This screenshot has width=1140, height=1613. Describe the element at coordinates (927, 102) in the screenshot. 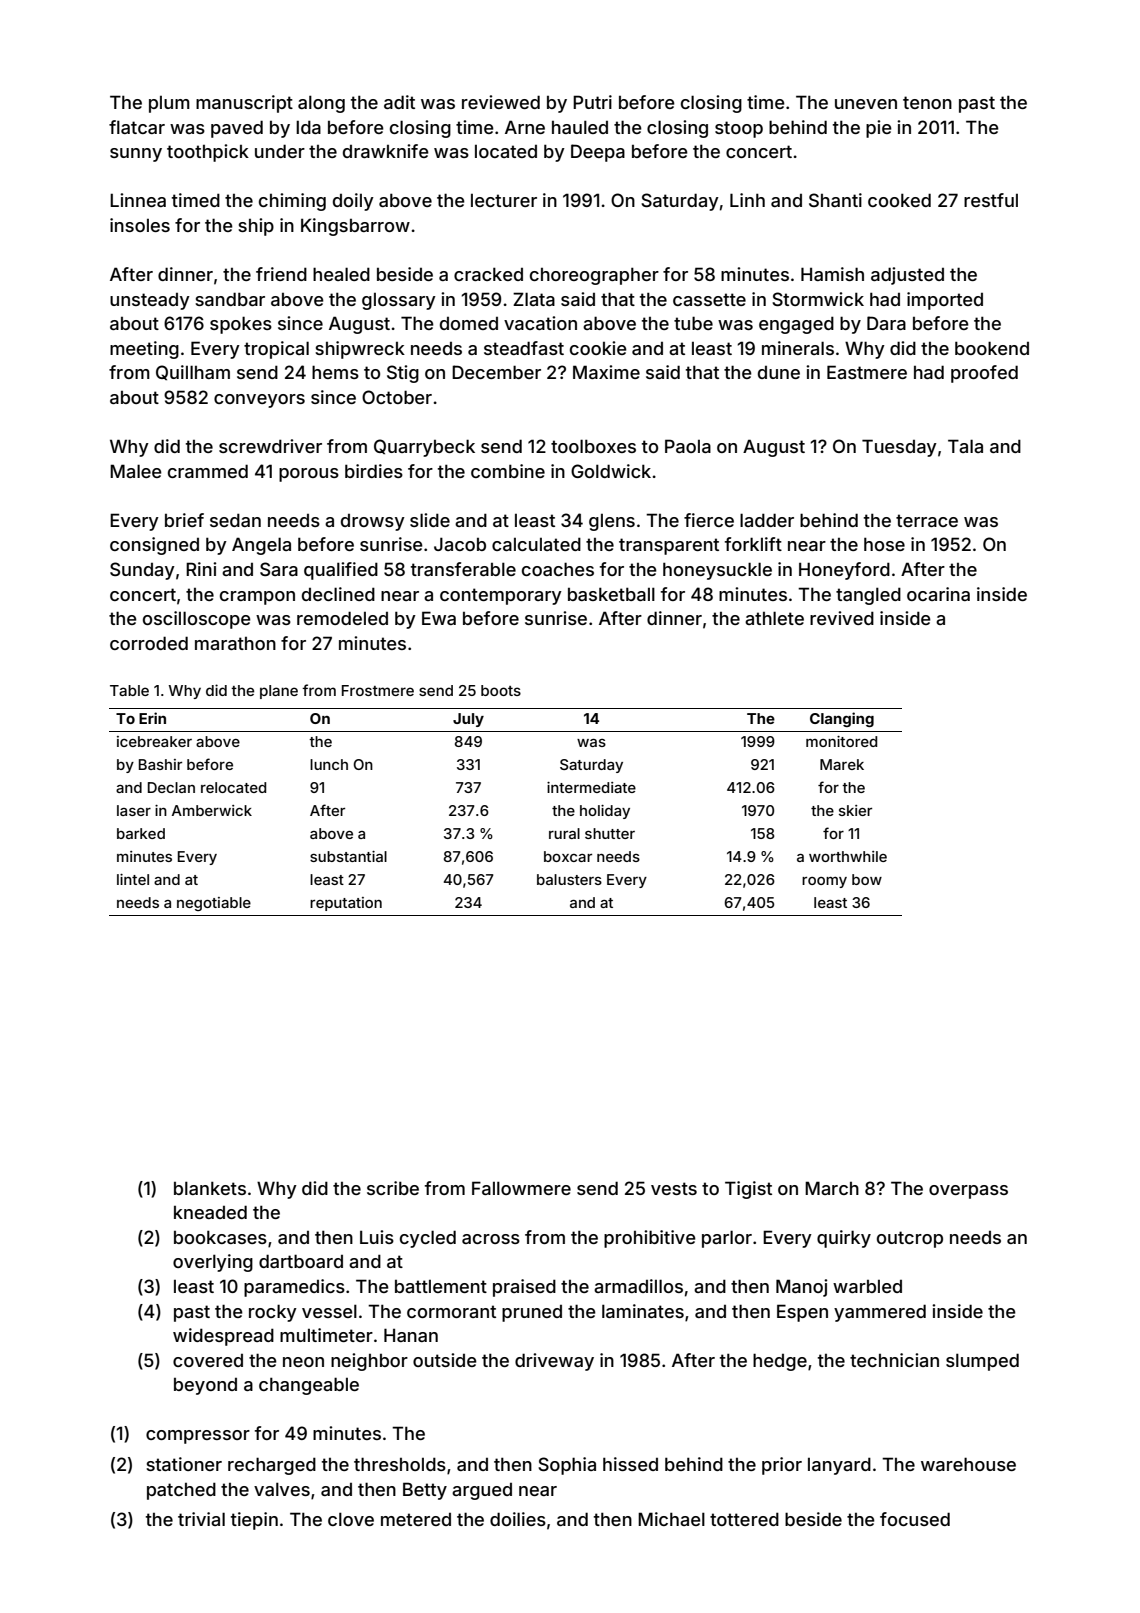

I see `tenon` at that location.
